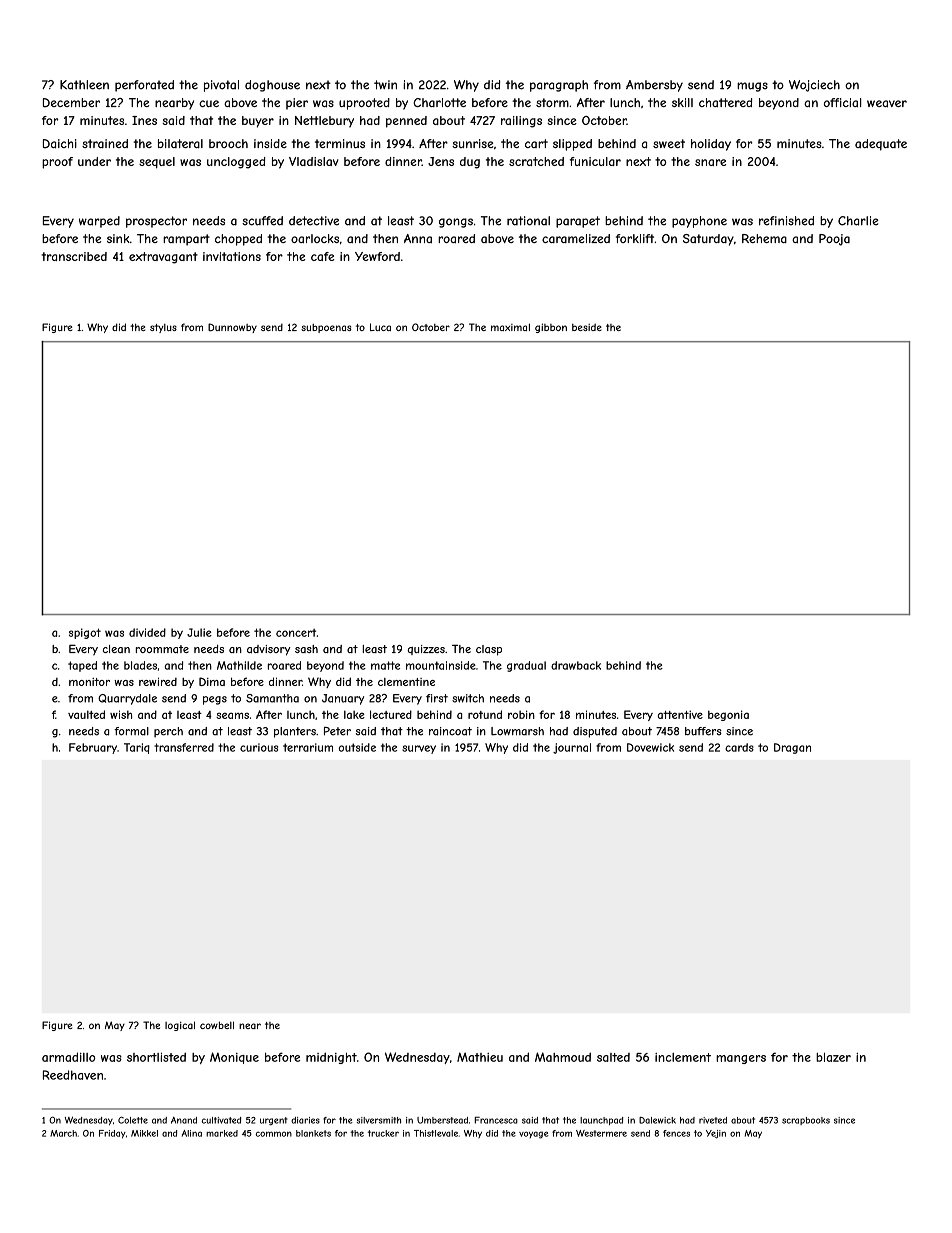  What do you see at coordinates (234, 1058) in the page?
I see `Monique` at bounding box center [234, 1058].
